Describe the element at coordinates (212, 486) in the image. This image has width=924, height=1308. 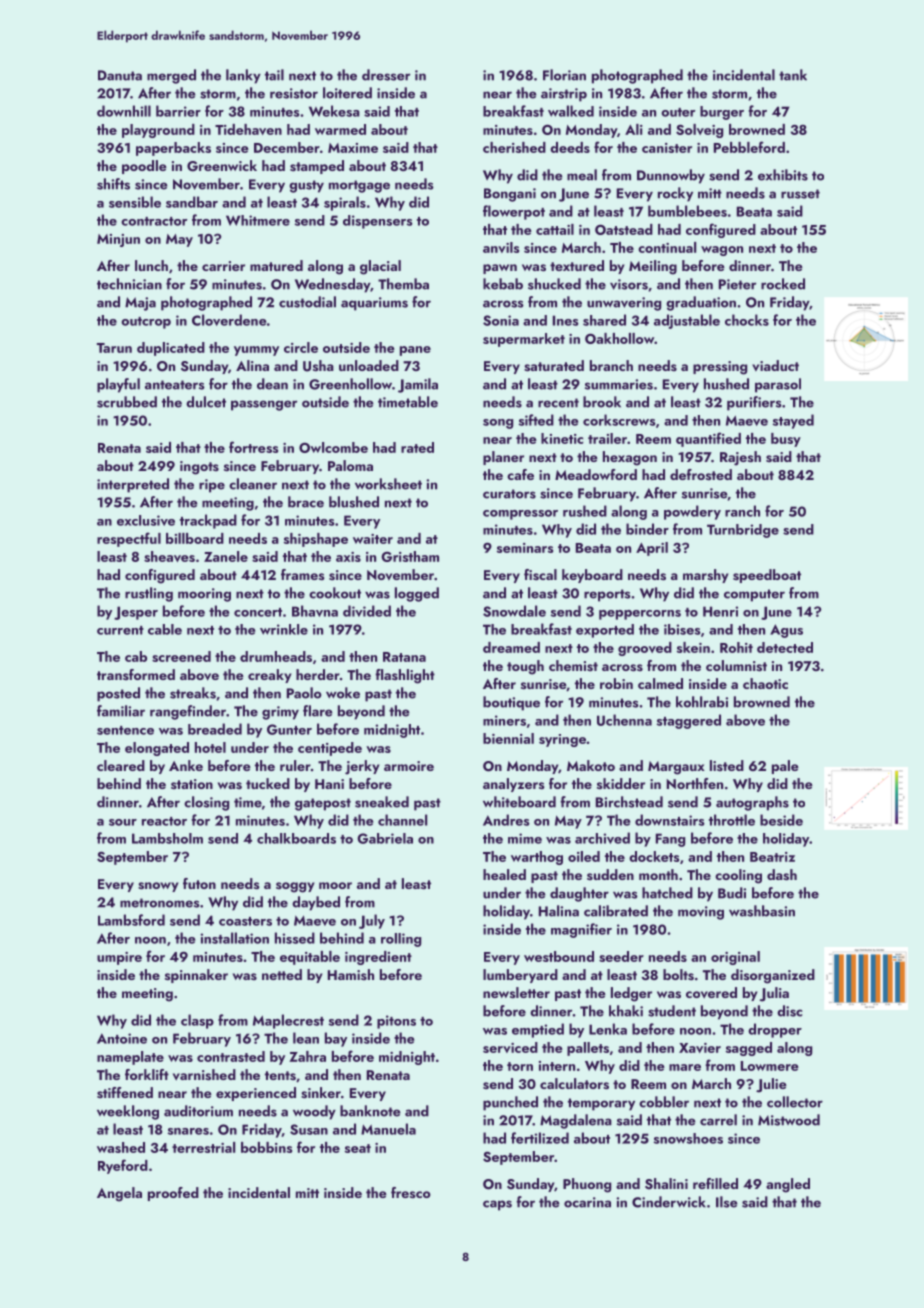
I see `ripe` at that location.
